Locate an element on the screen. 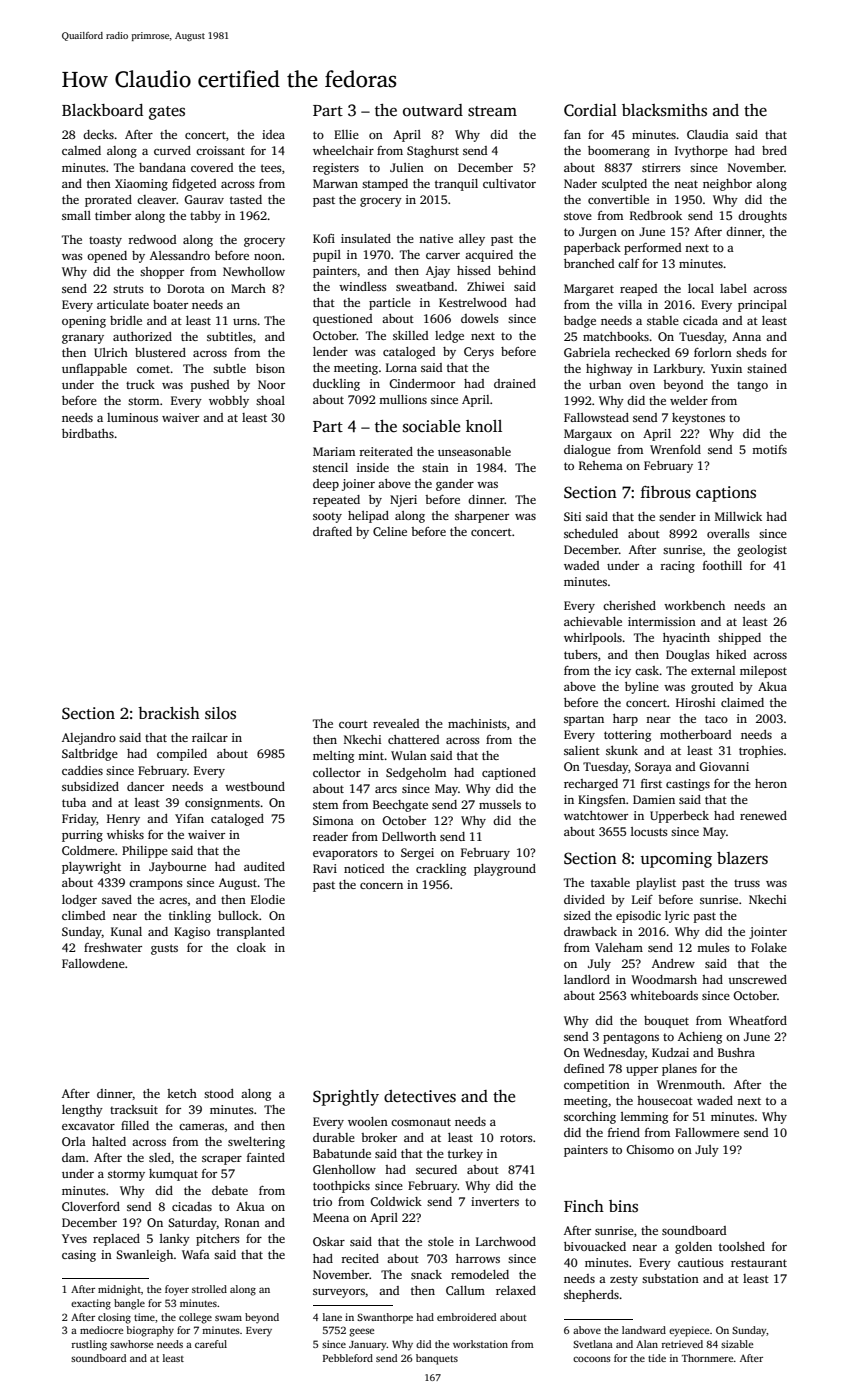 This screenshot has height=1400, width=849. brackish is located at coordinates (169, 713).
